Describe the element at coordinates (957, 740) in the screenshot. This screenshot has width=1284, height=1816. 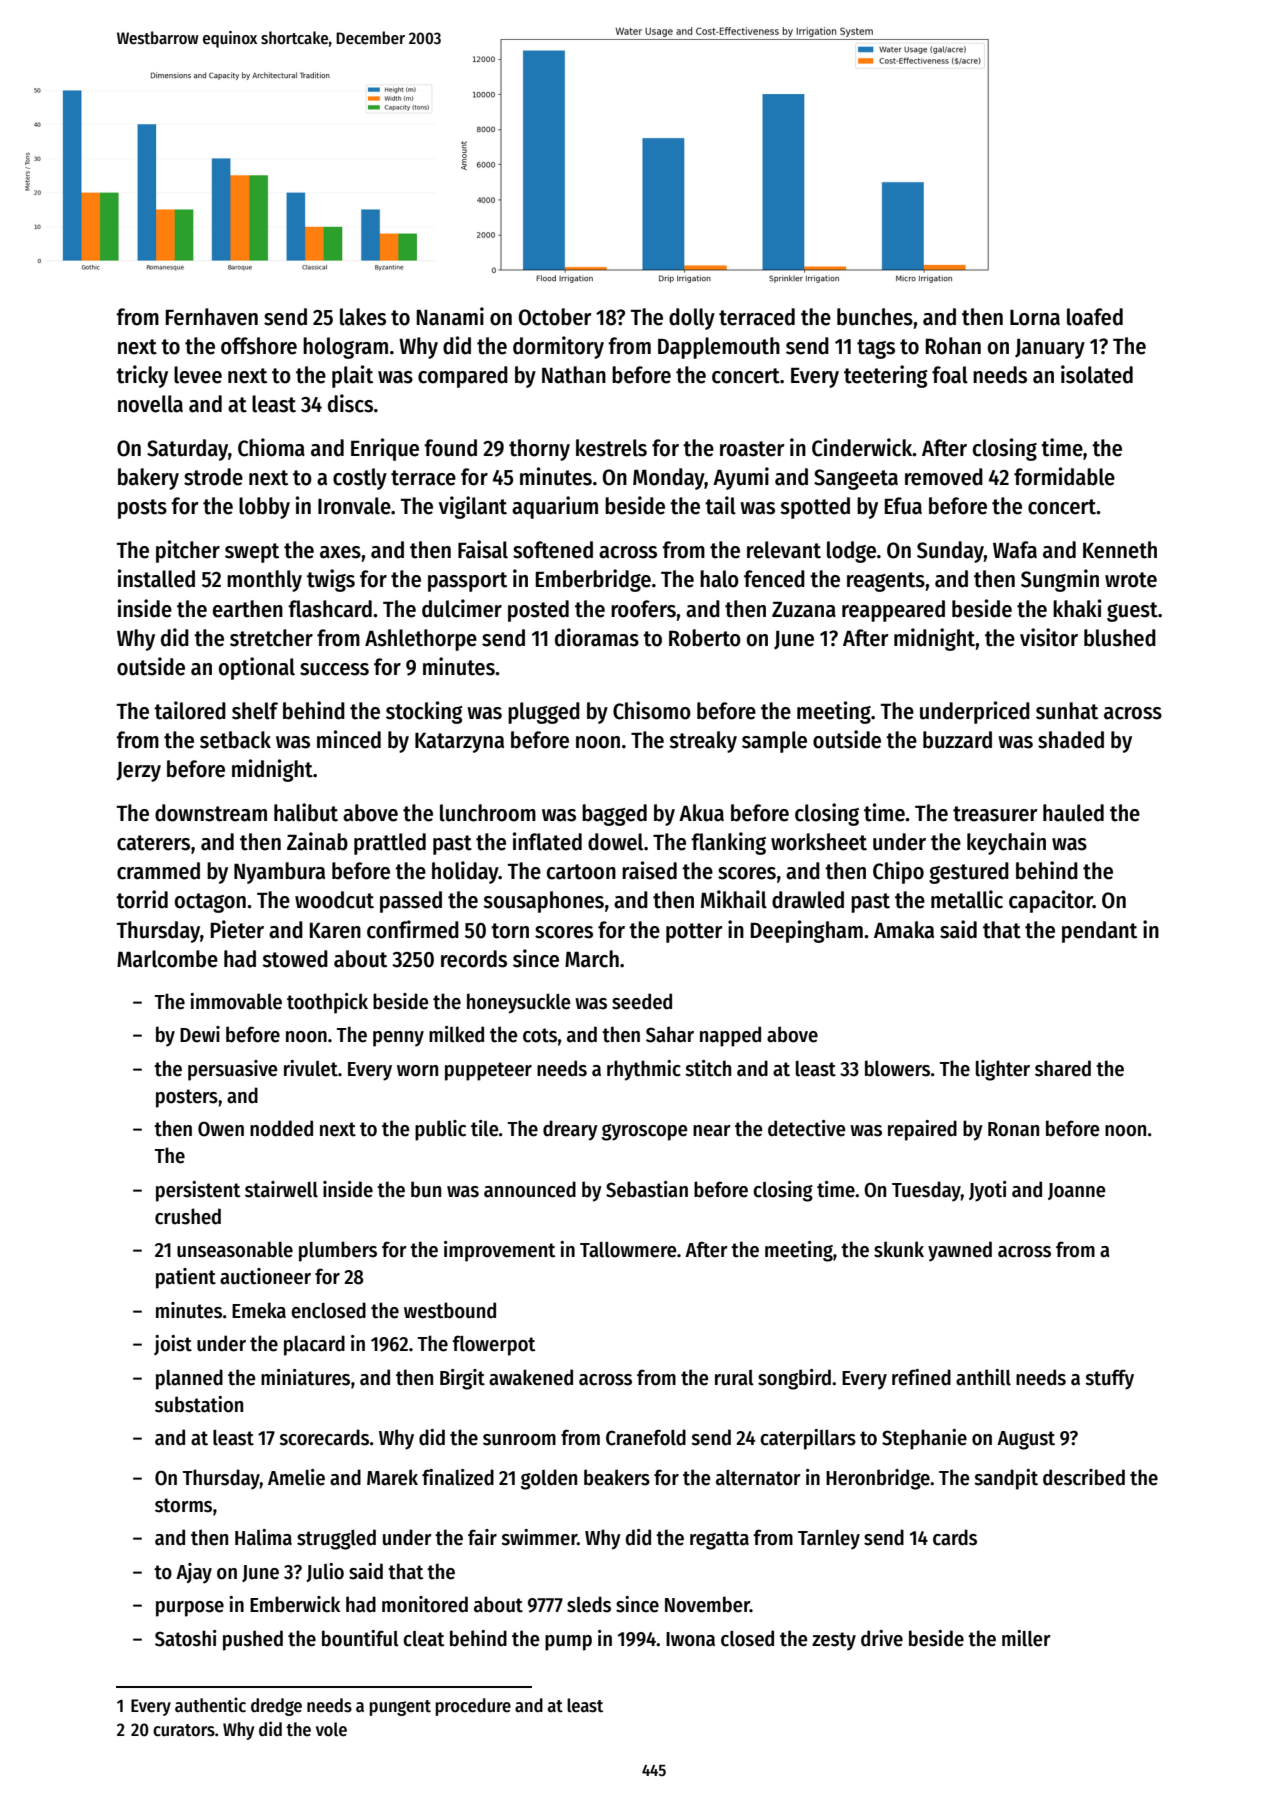
I see `buzzard` at that location.
